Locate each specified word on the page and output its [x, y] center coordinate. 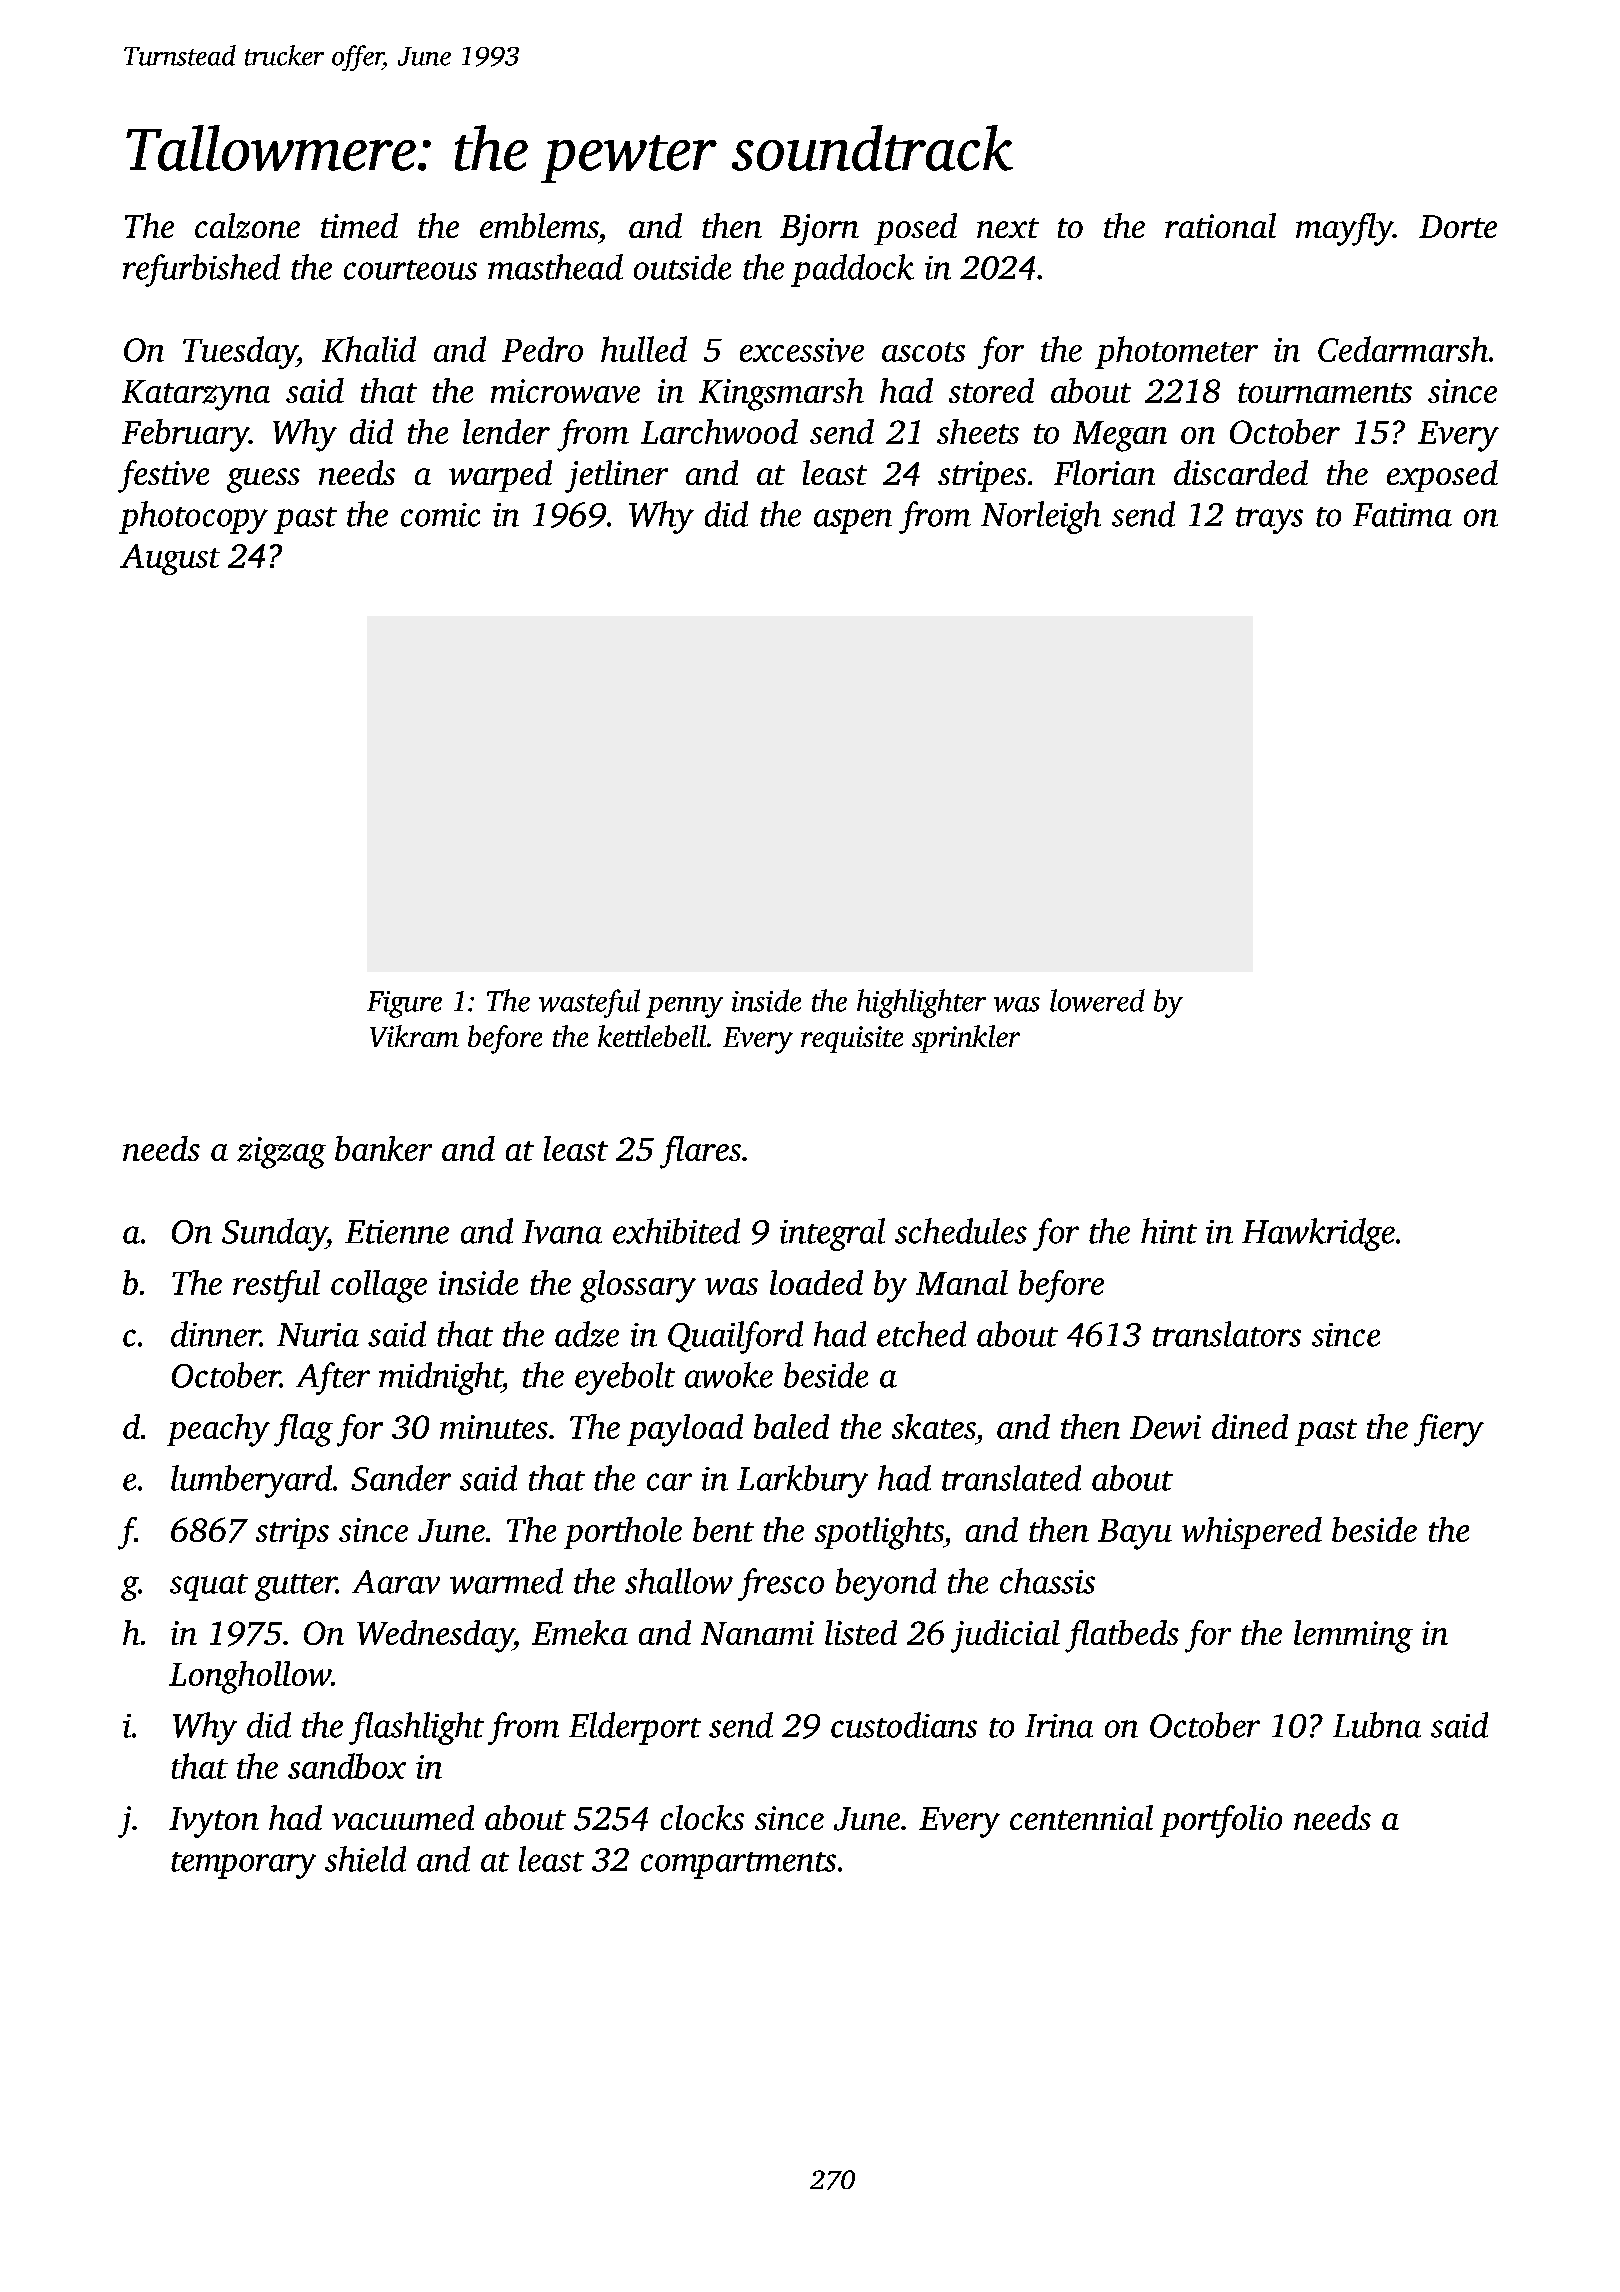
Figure [404, 1004]
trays [1269, 520]
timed [359, 225]
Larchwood [719, 431]
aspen [853, 521]
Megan [1120, 436]
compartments [738, 1865]
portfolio [1221, 1821]
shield [365, 1859]
